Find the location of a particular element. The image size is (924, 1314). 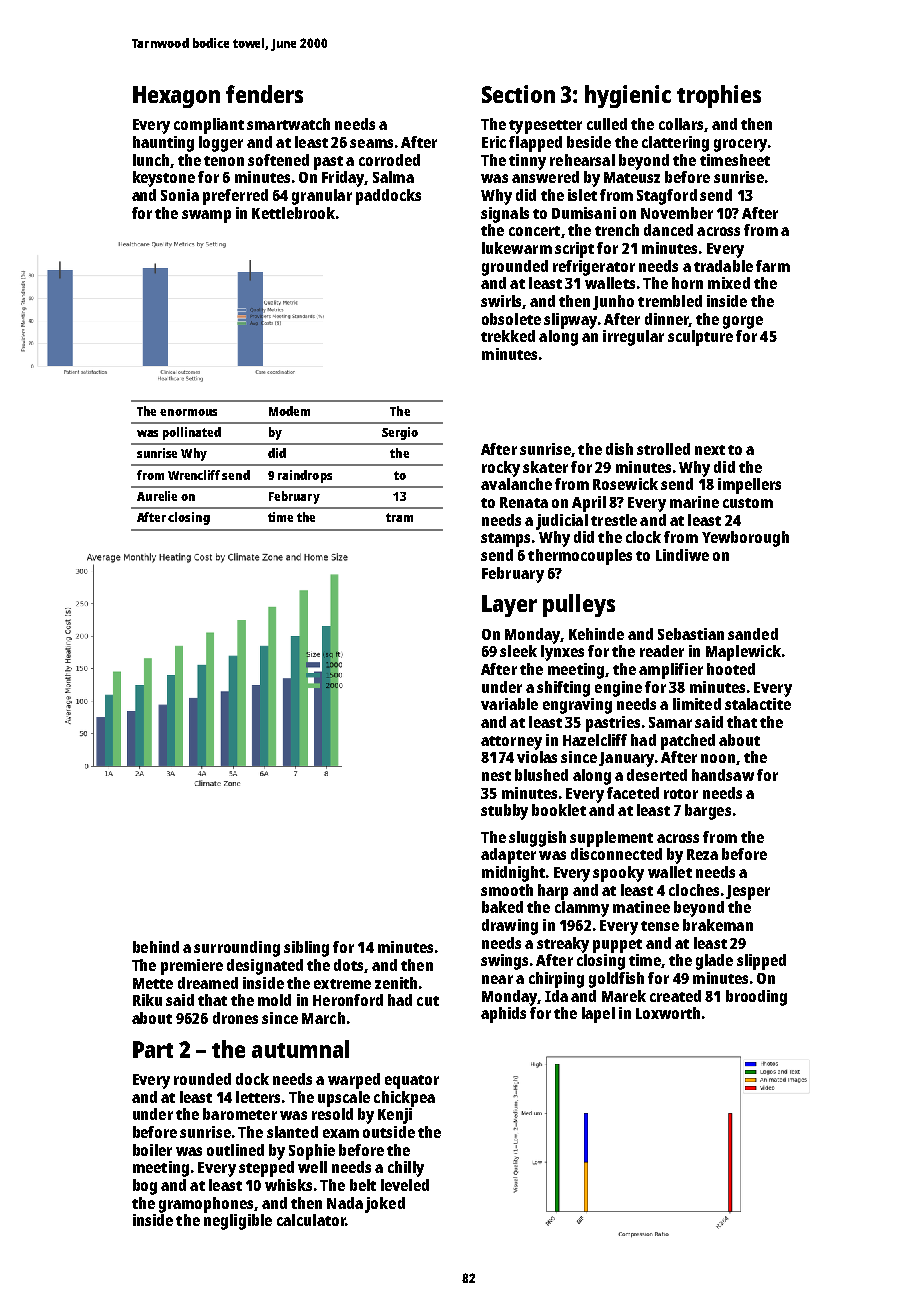

Section is located at coordinates (518, 94).
